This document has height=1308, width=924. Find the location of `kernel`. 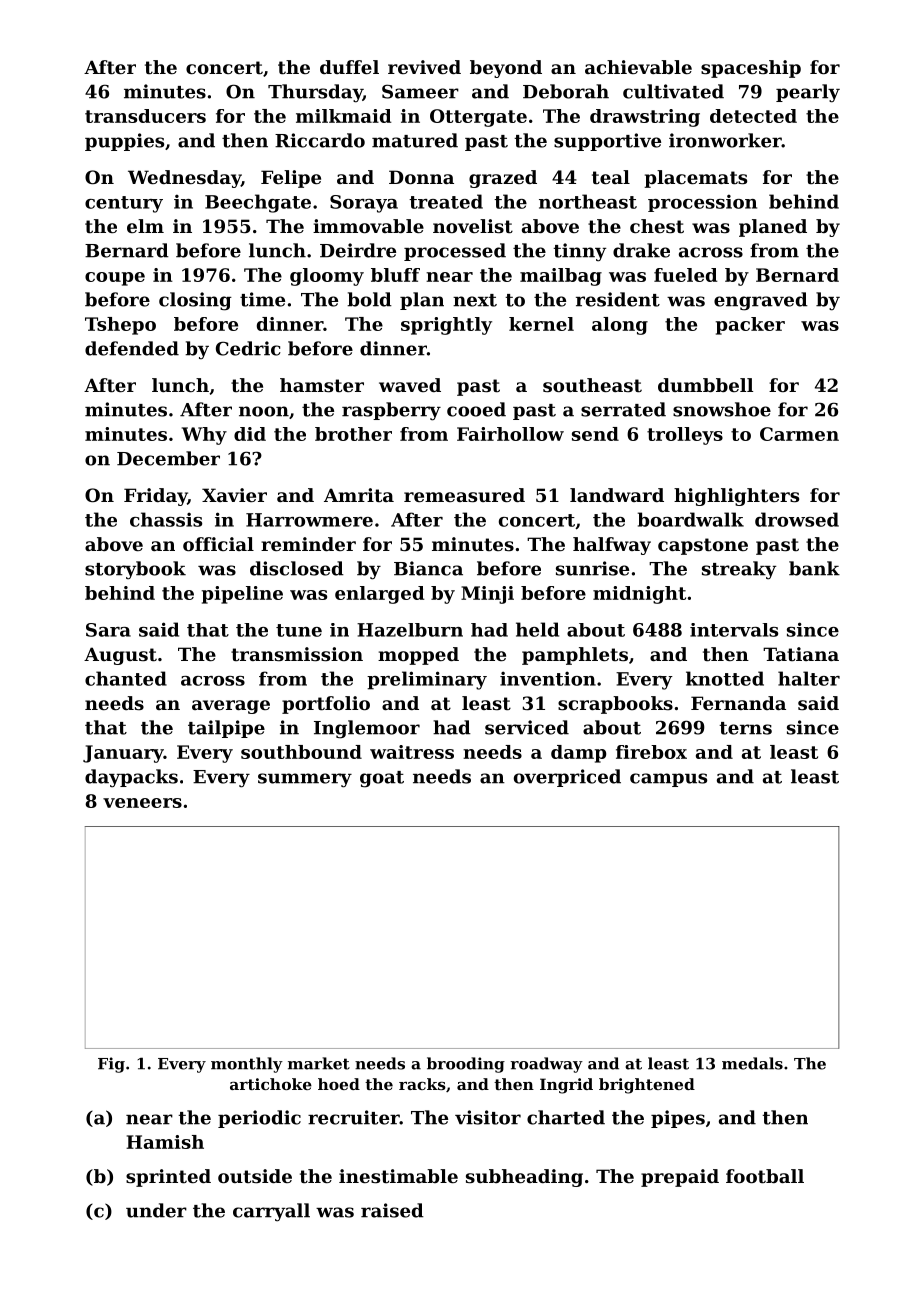

kernel is located at coordinates (541, 324).
